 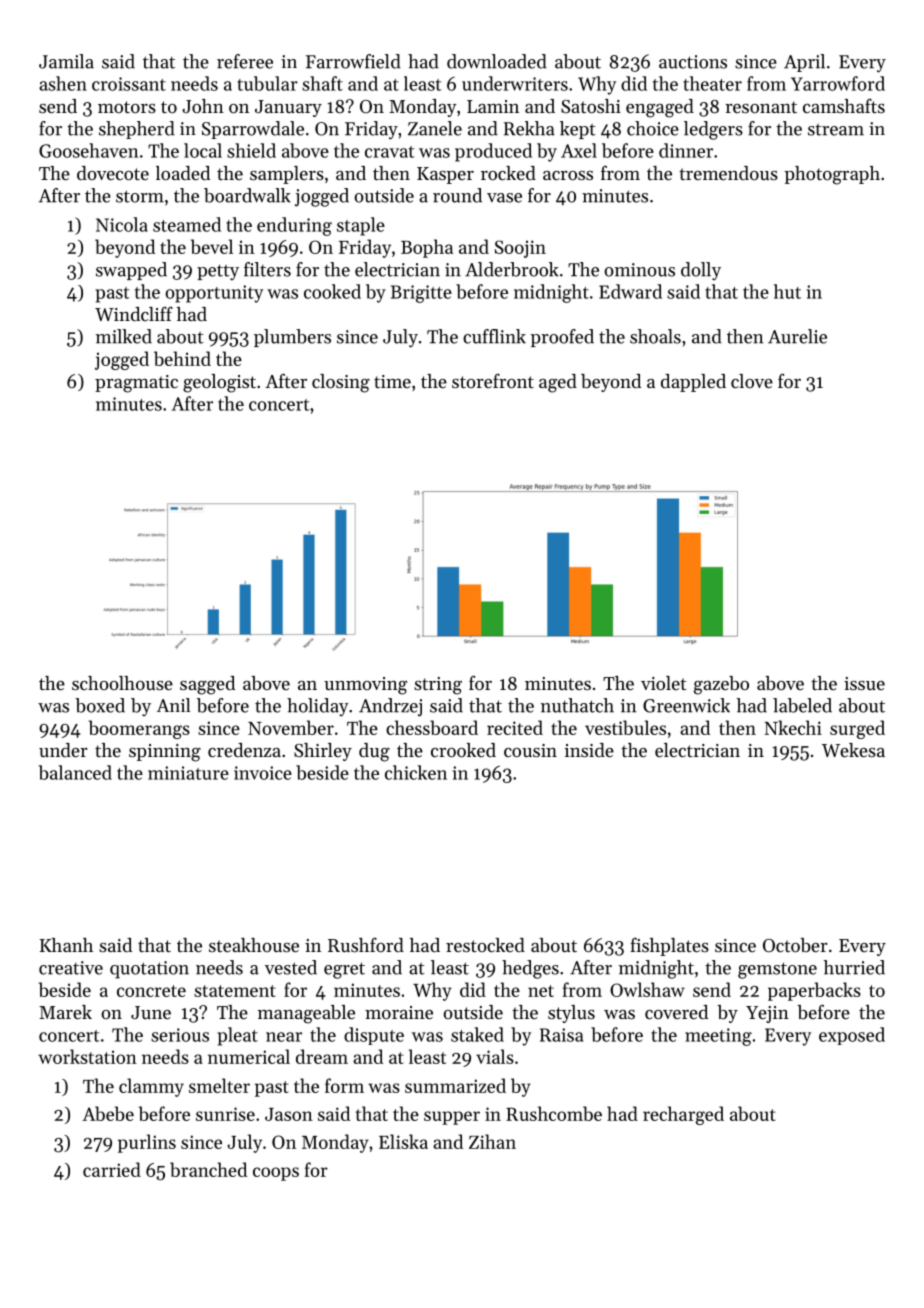 I want to click on vials, so click(x=495, y=1056).
